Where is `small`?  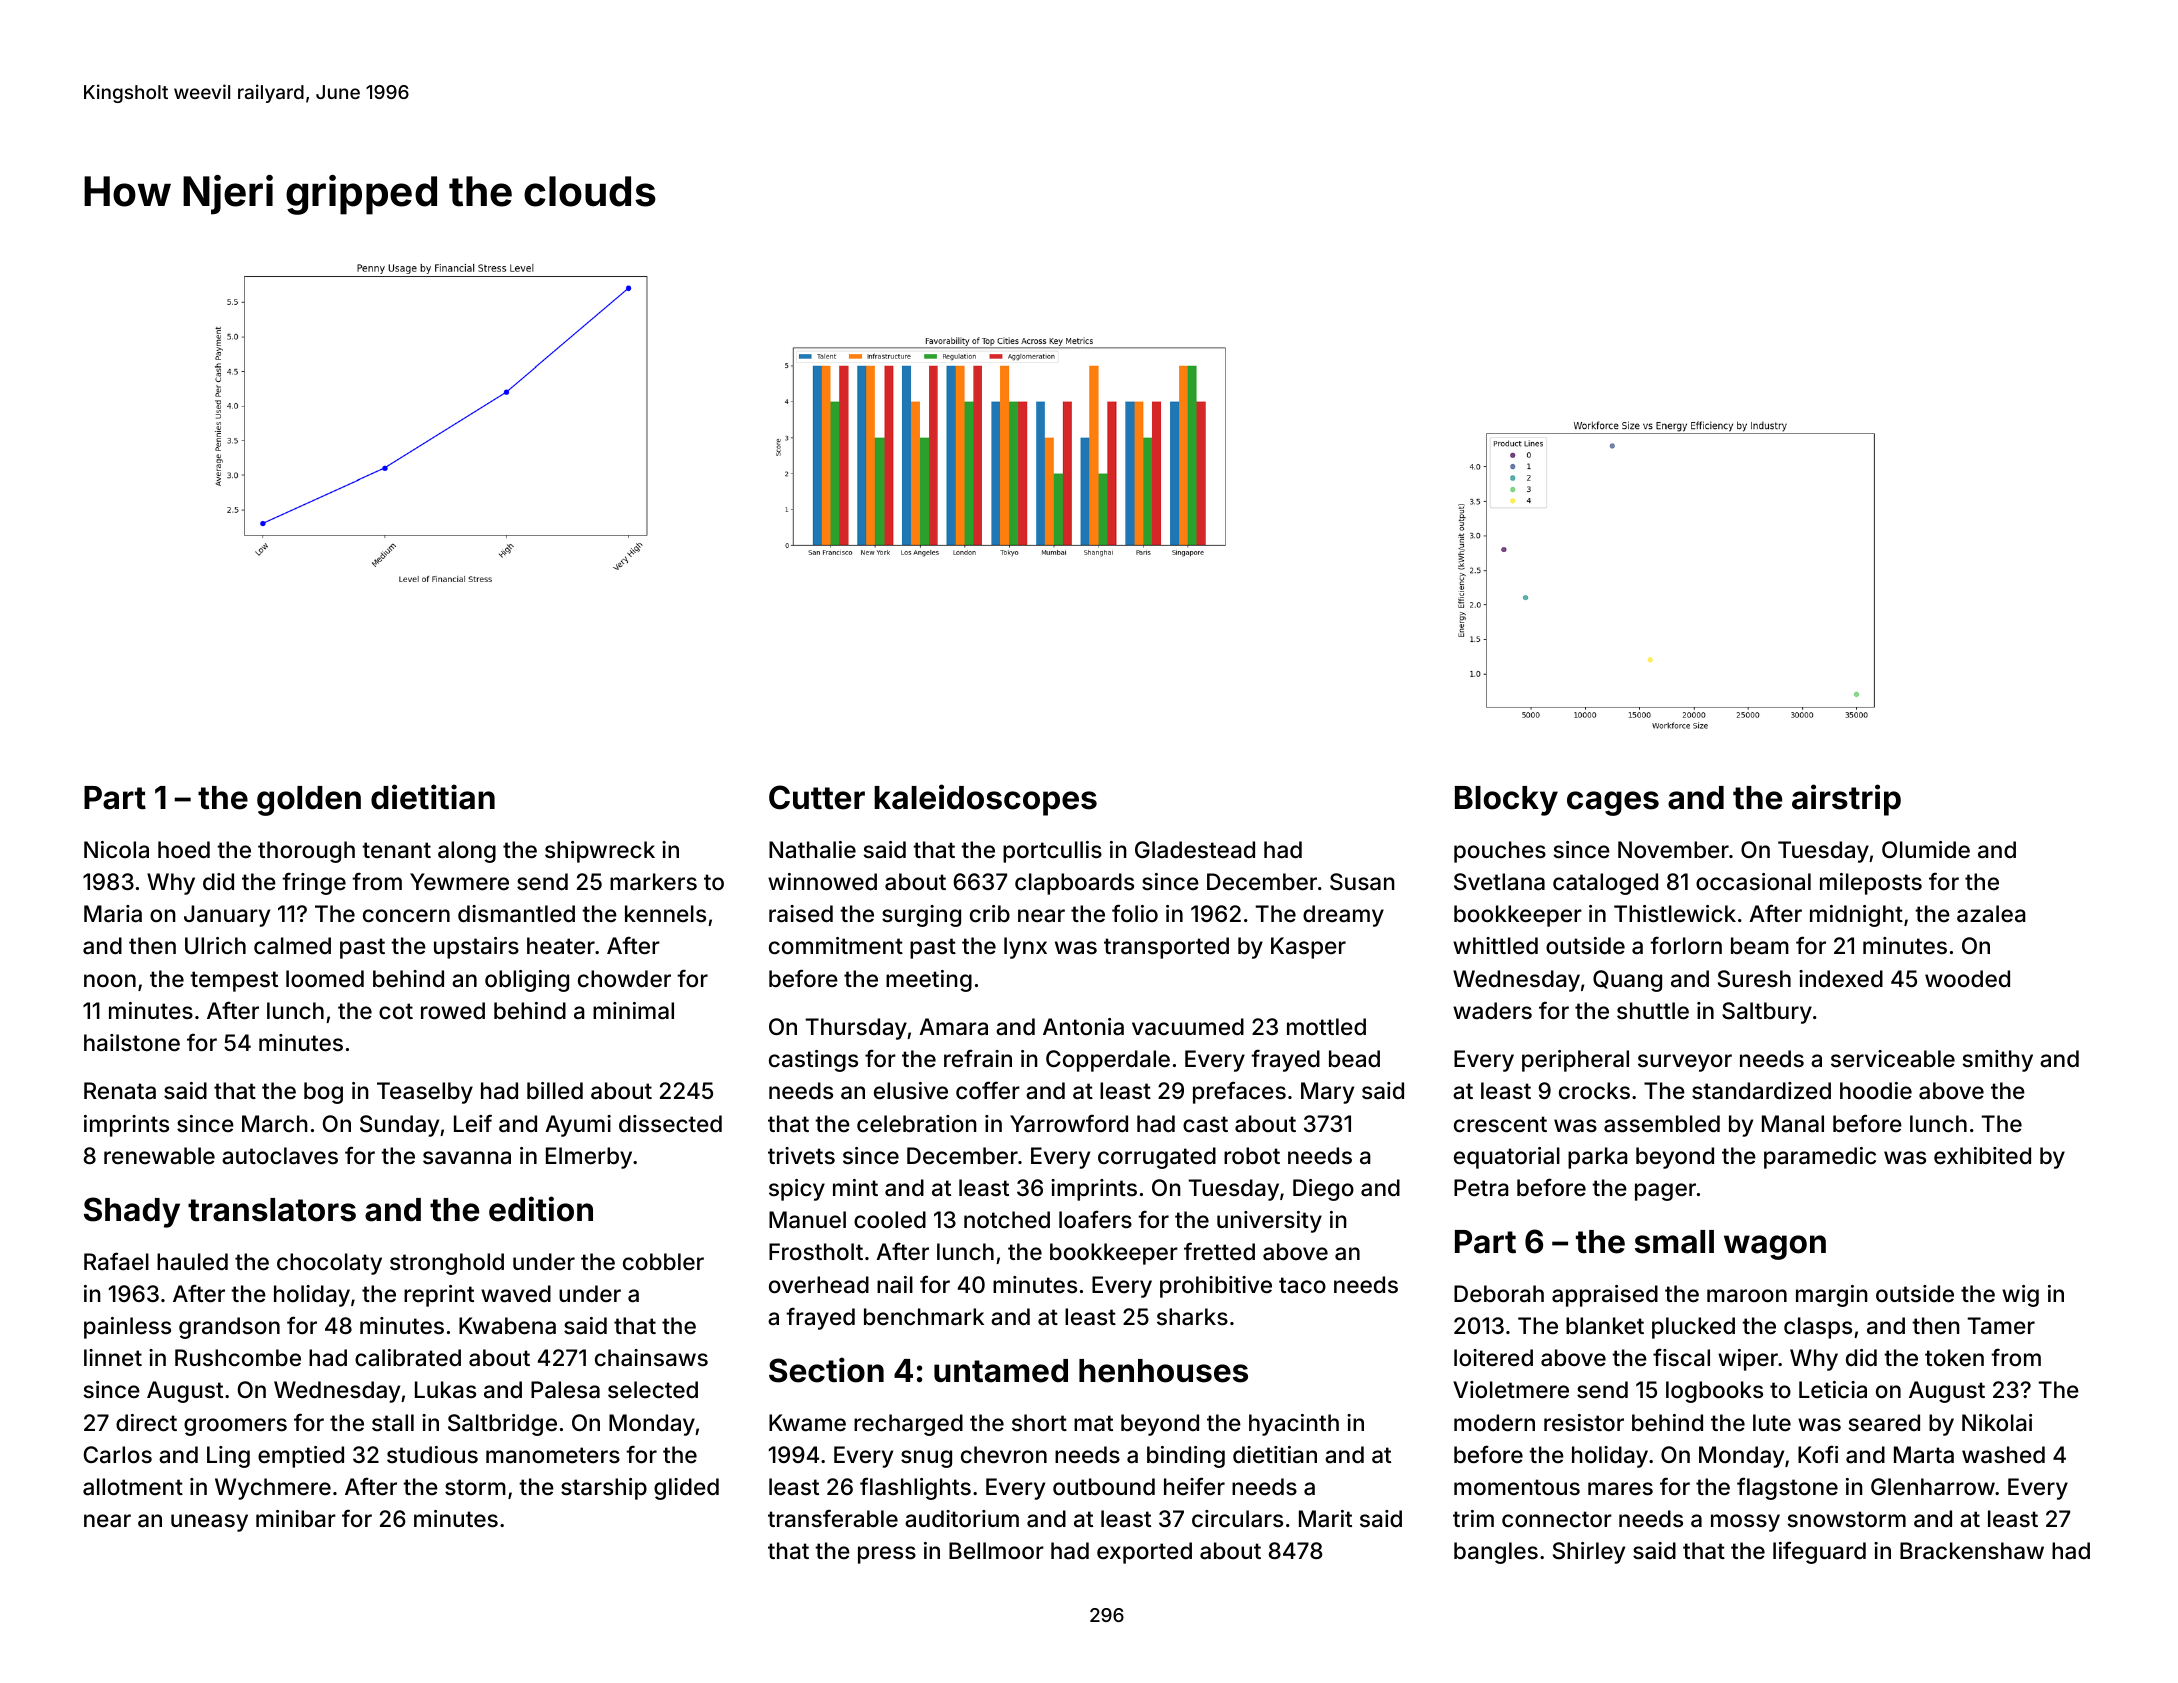
small is located at coordinates (1674, 1242).
